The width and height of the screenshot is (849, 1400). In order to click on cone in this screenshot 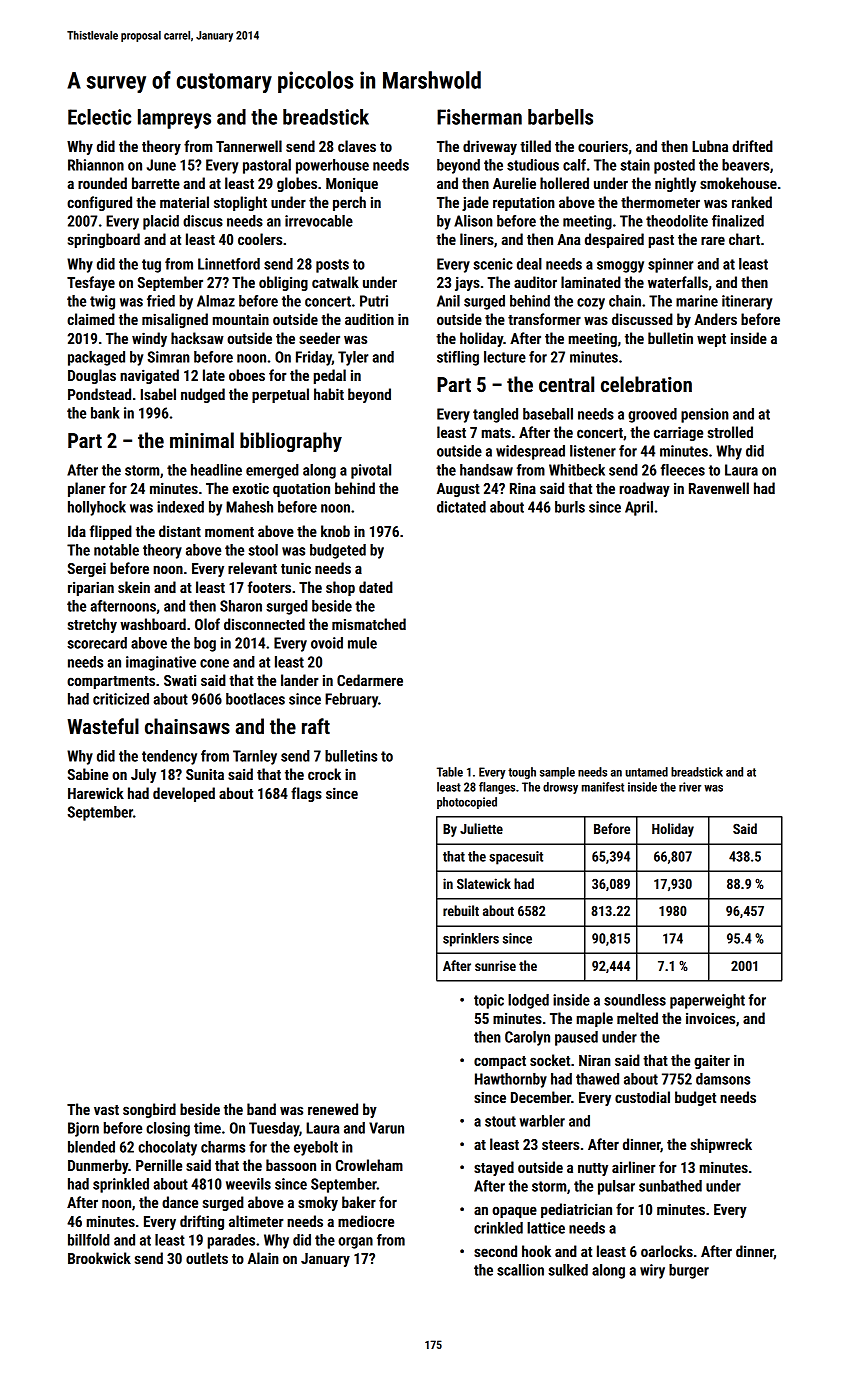, I will do `click(214, 663)`.
